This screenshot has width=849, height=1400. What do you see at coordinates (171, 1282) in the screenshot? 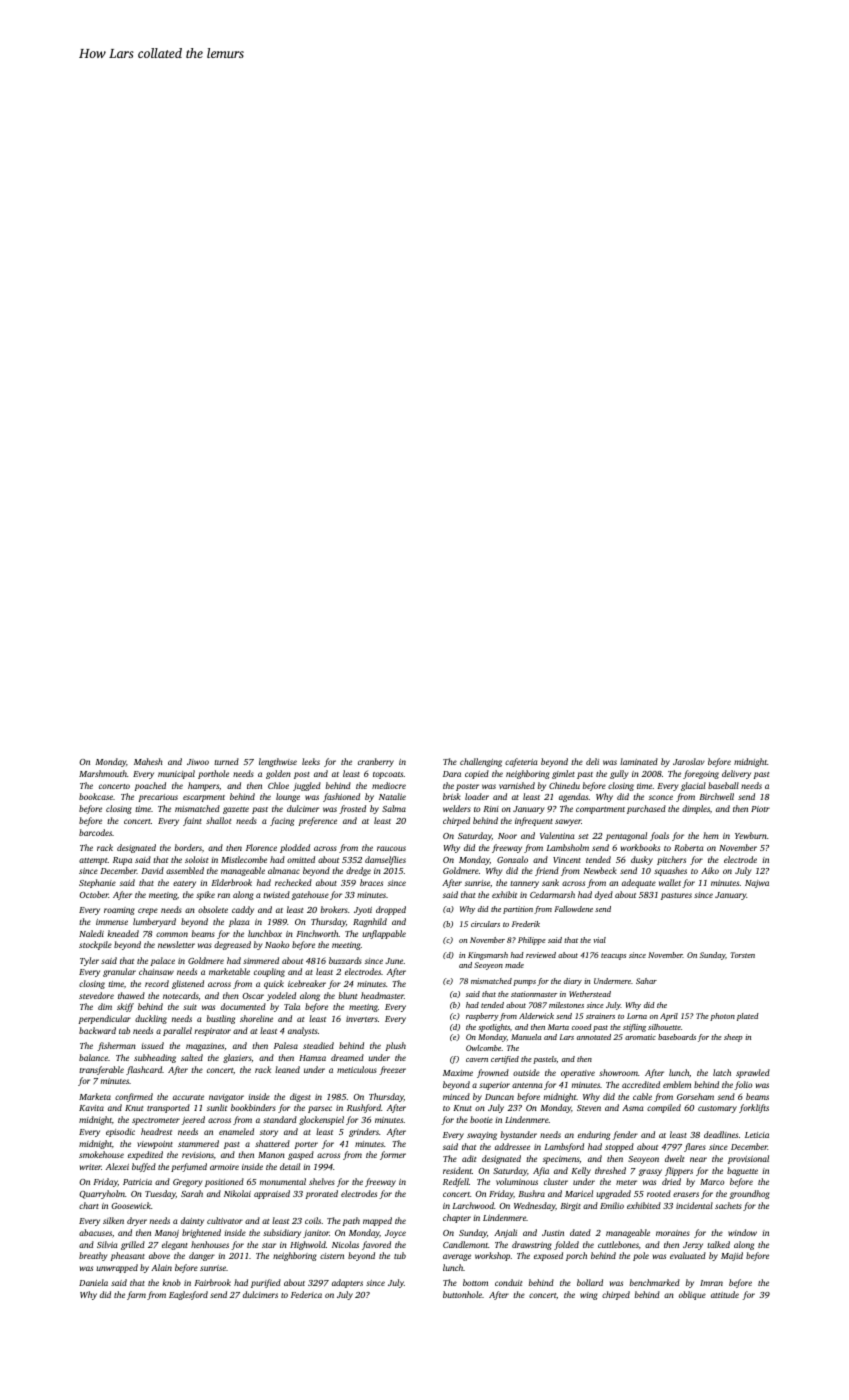
I see `knob` at bounding box center [171, 1282].
